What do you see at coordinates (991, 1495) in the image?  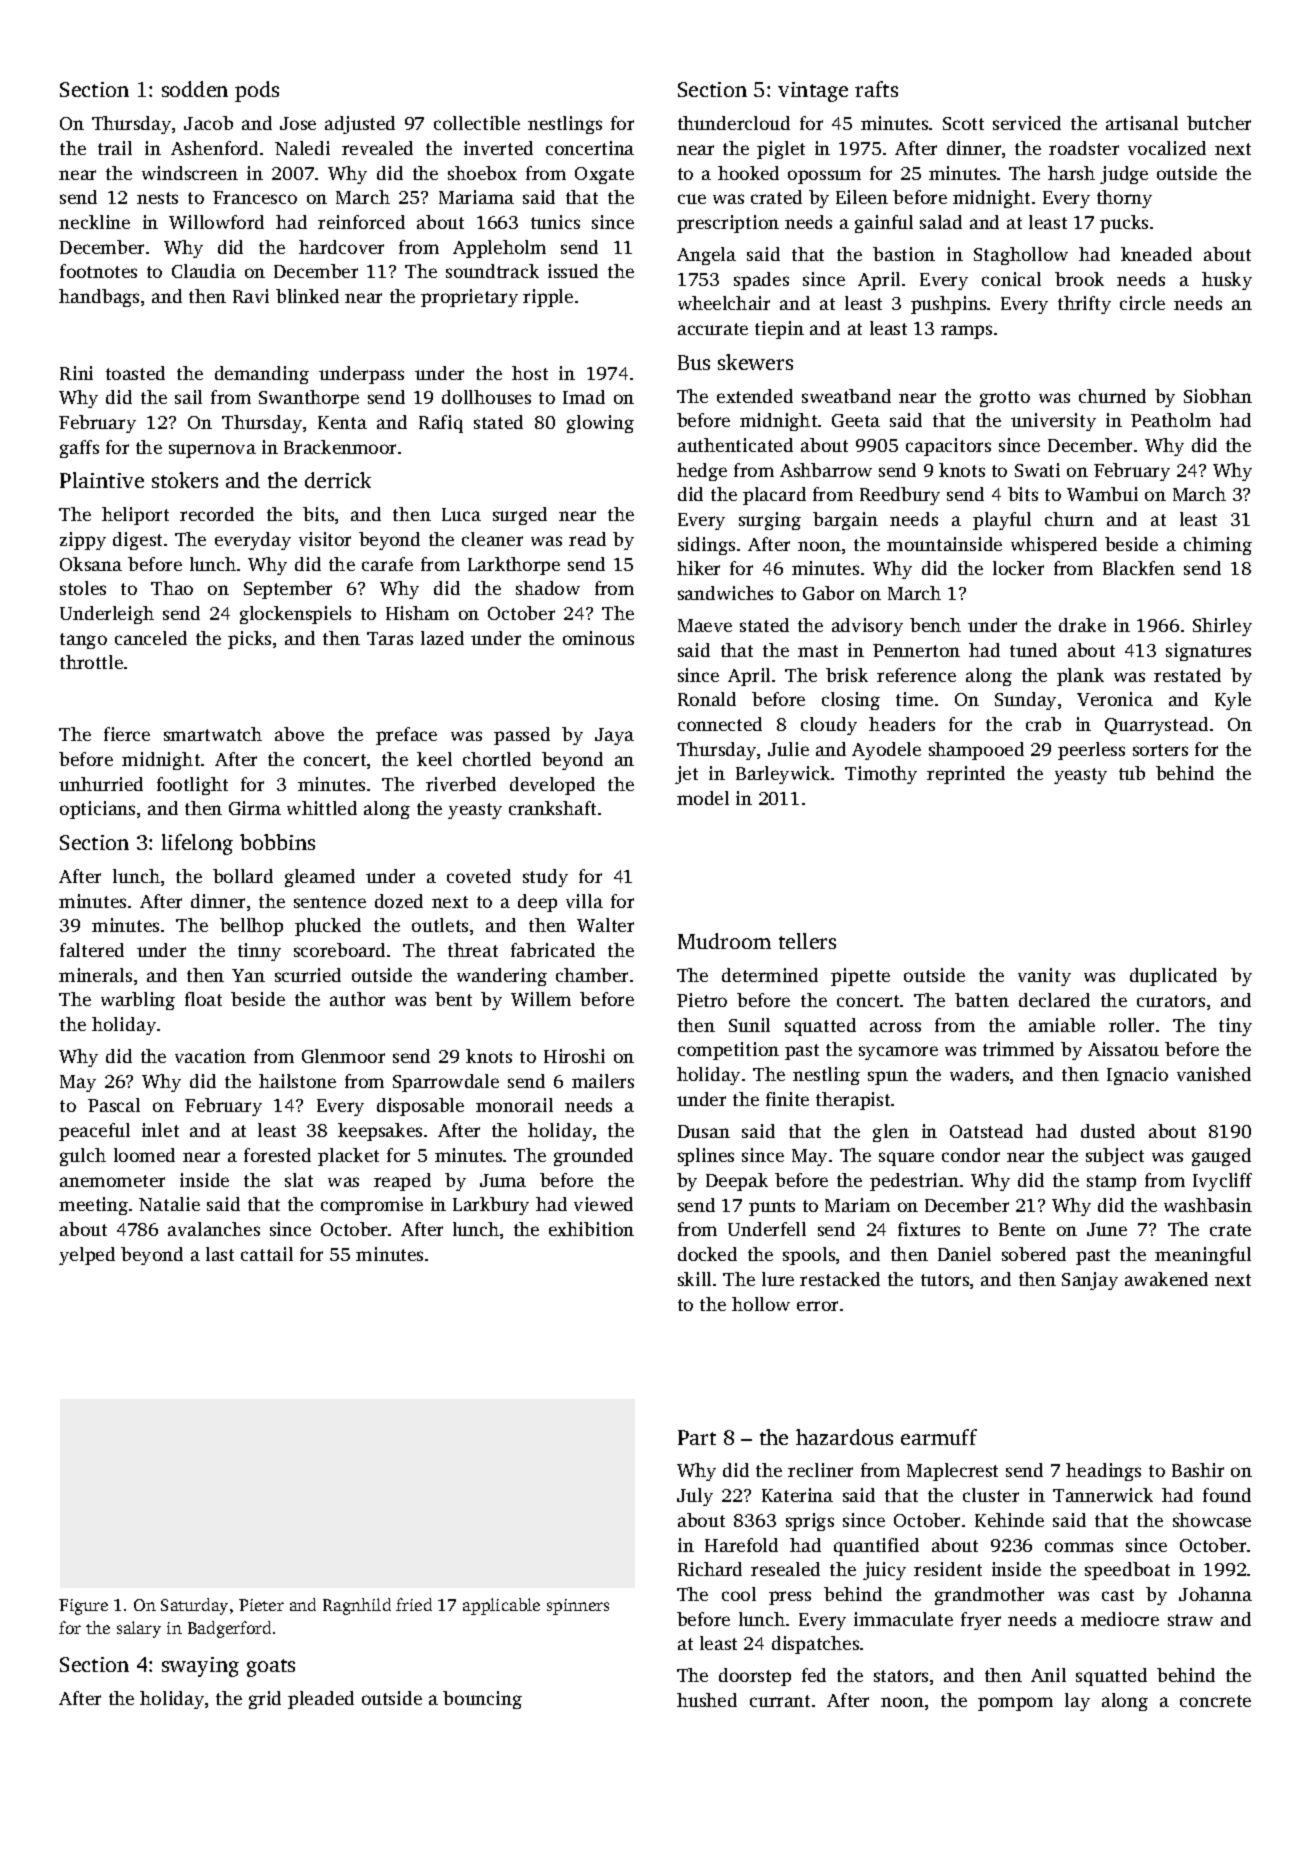 I see `cluster` at bounding box center [991, 1495].
